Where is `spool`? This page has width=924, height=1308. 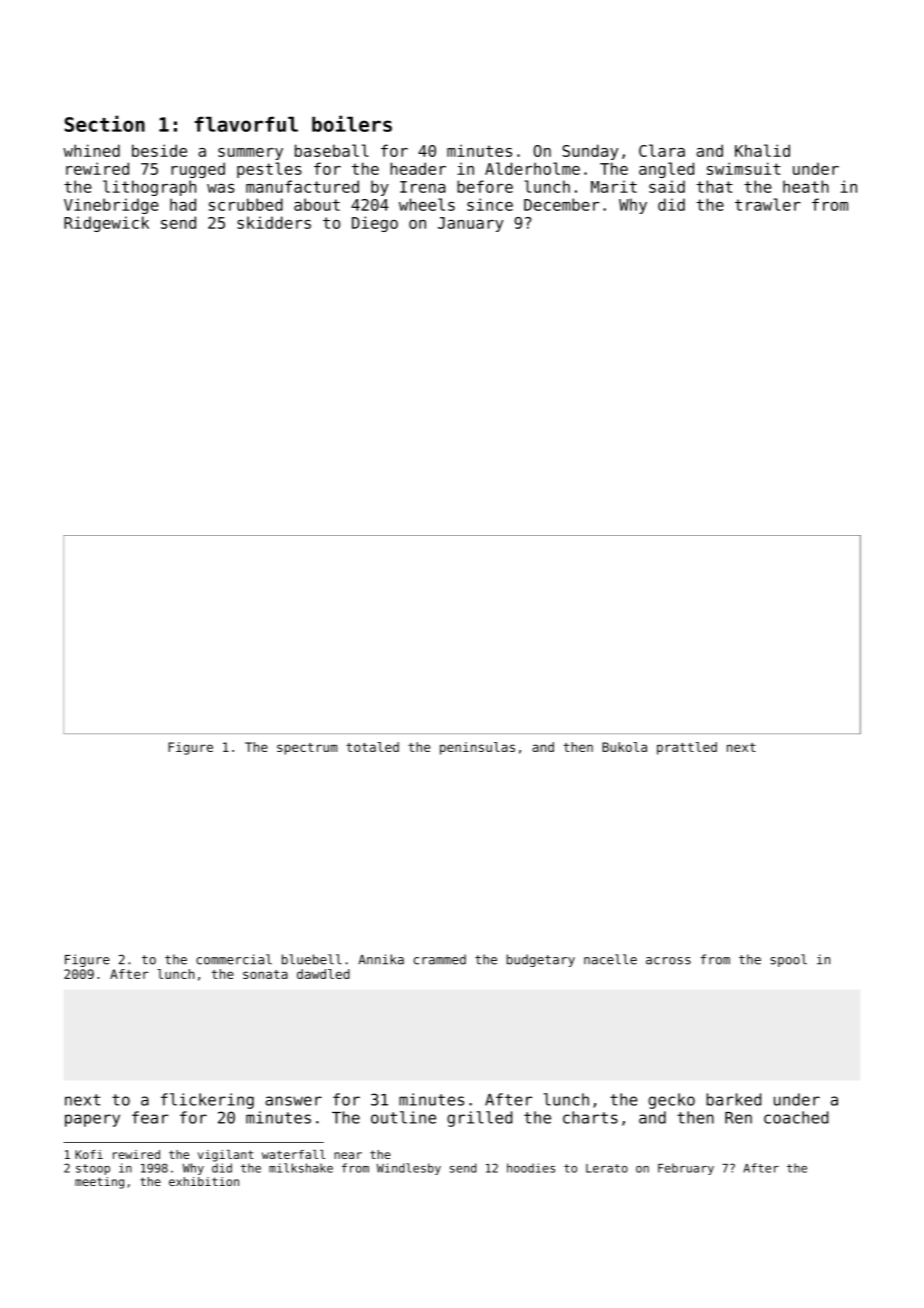
spool is located at coordinates (788, 960).
